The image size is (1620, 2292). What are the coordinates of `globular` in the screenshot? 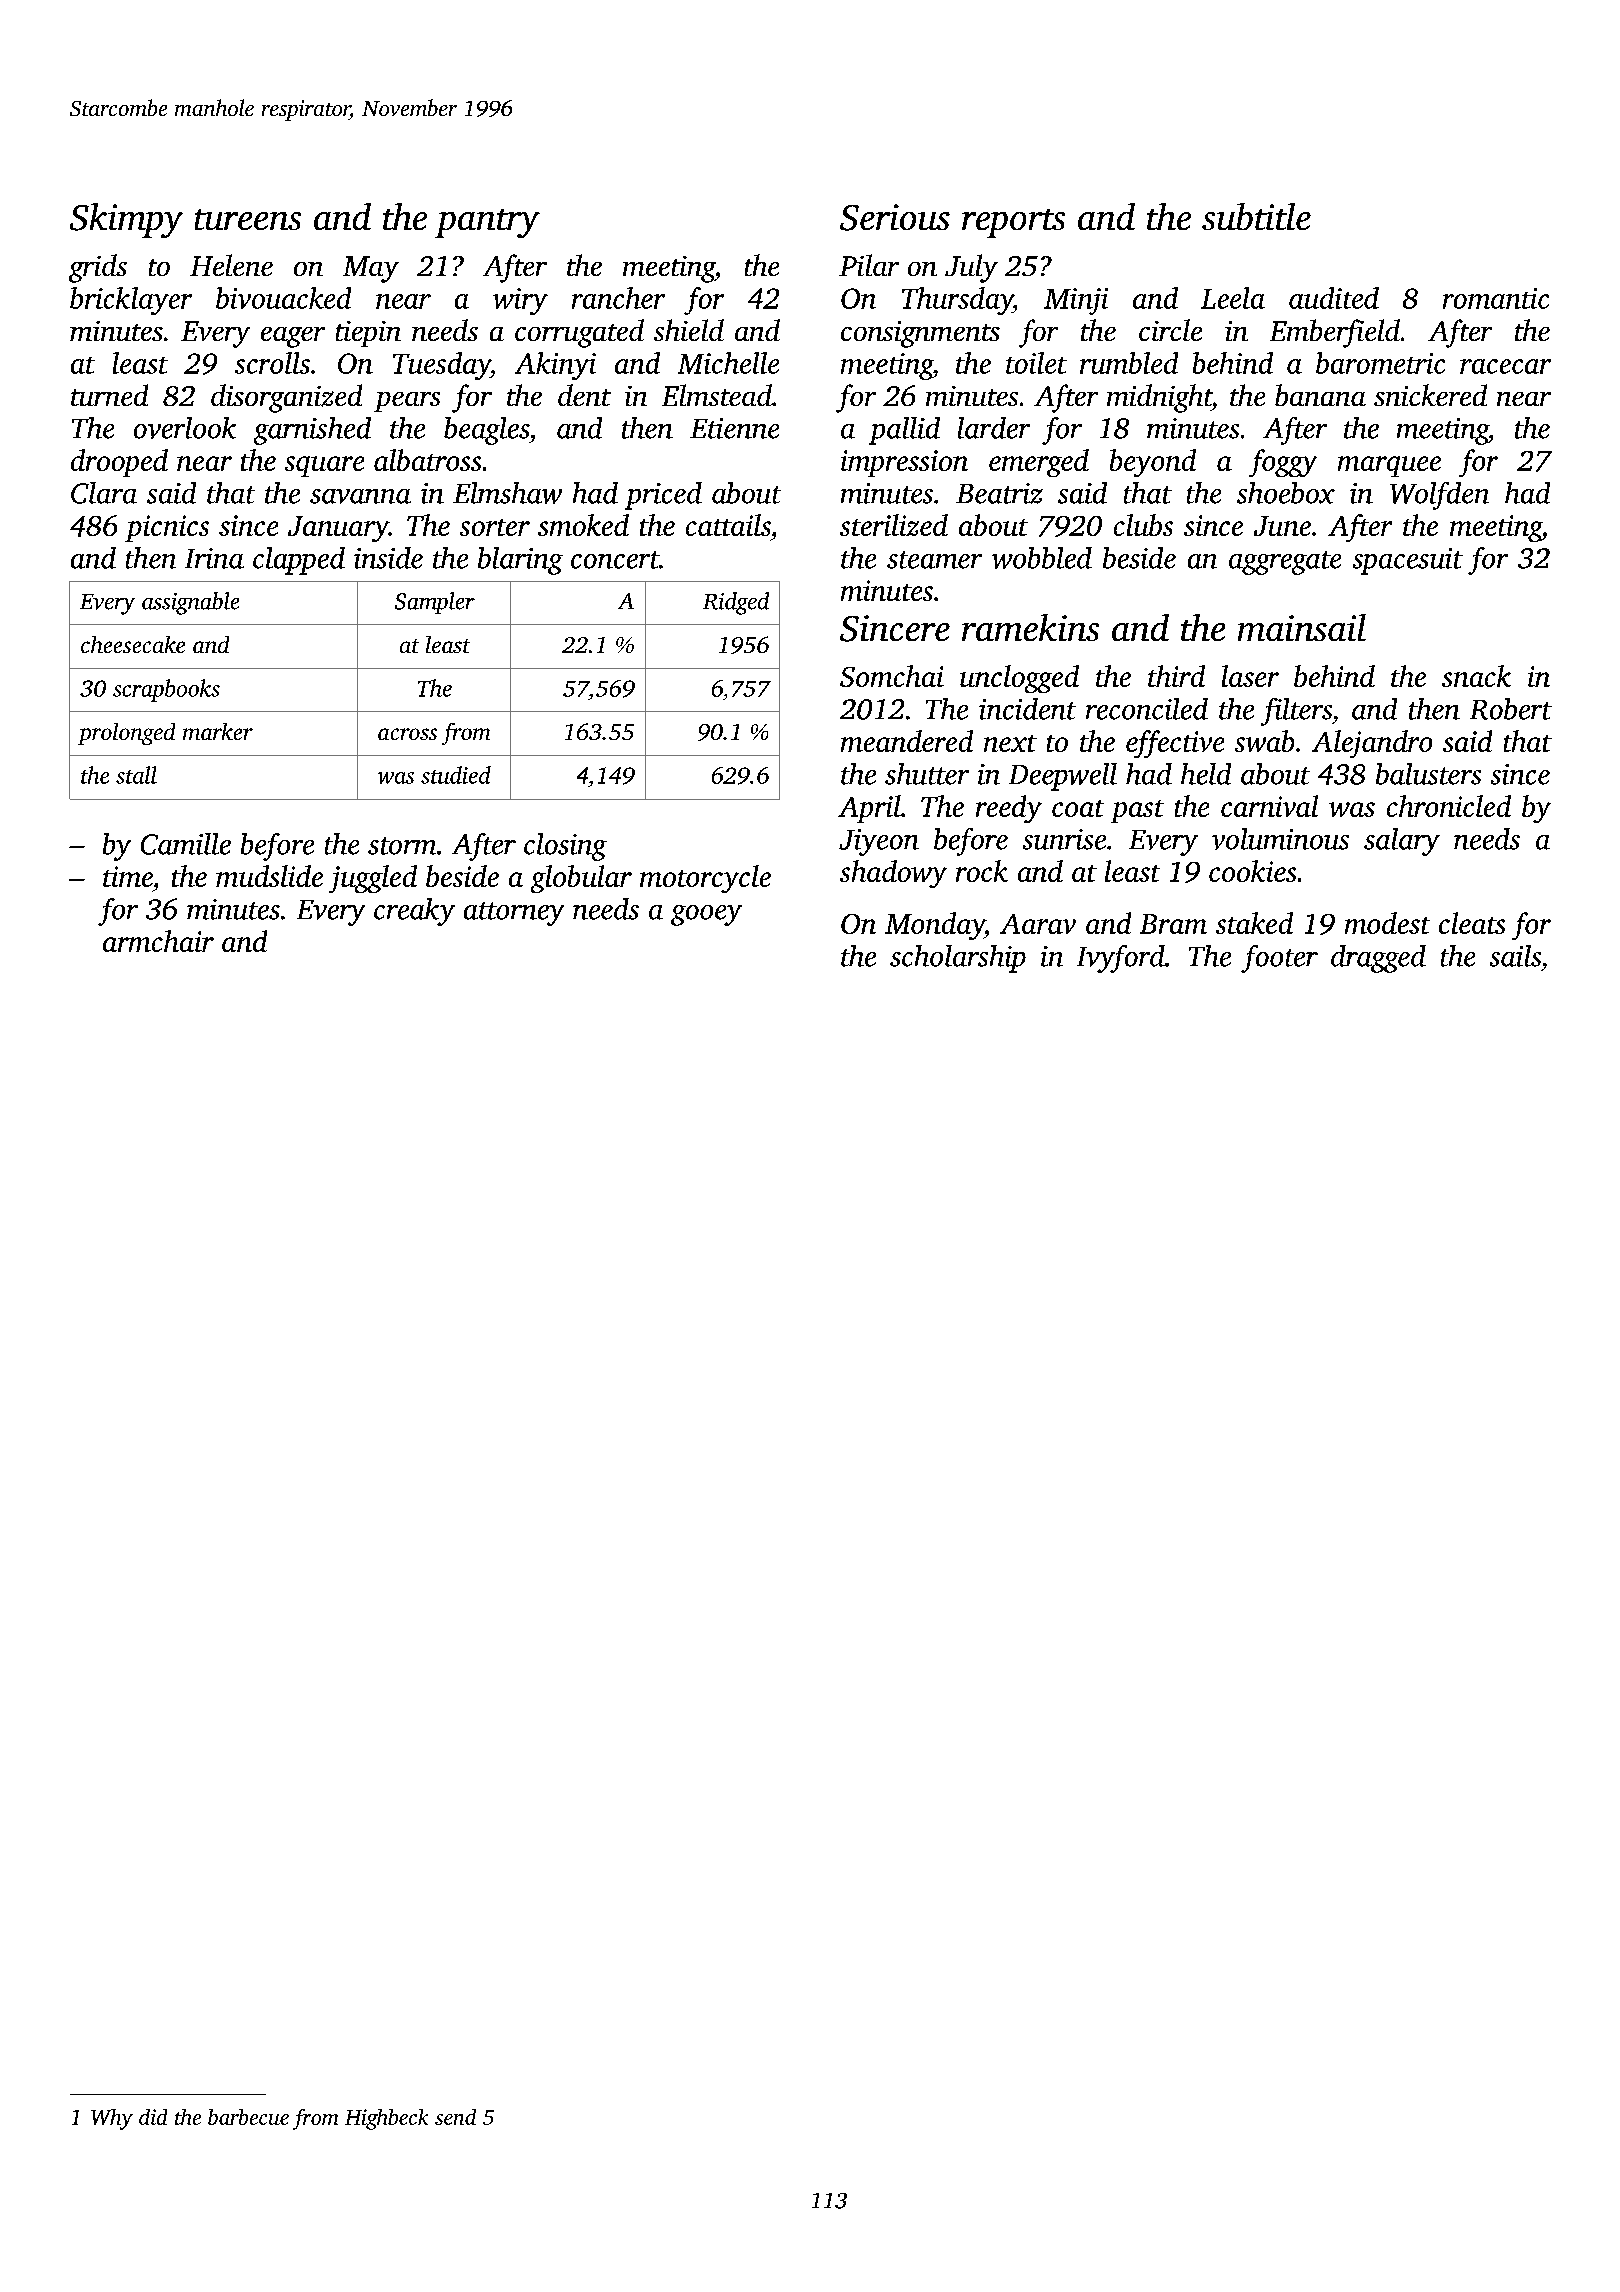 It's located at (581, 879).
